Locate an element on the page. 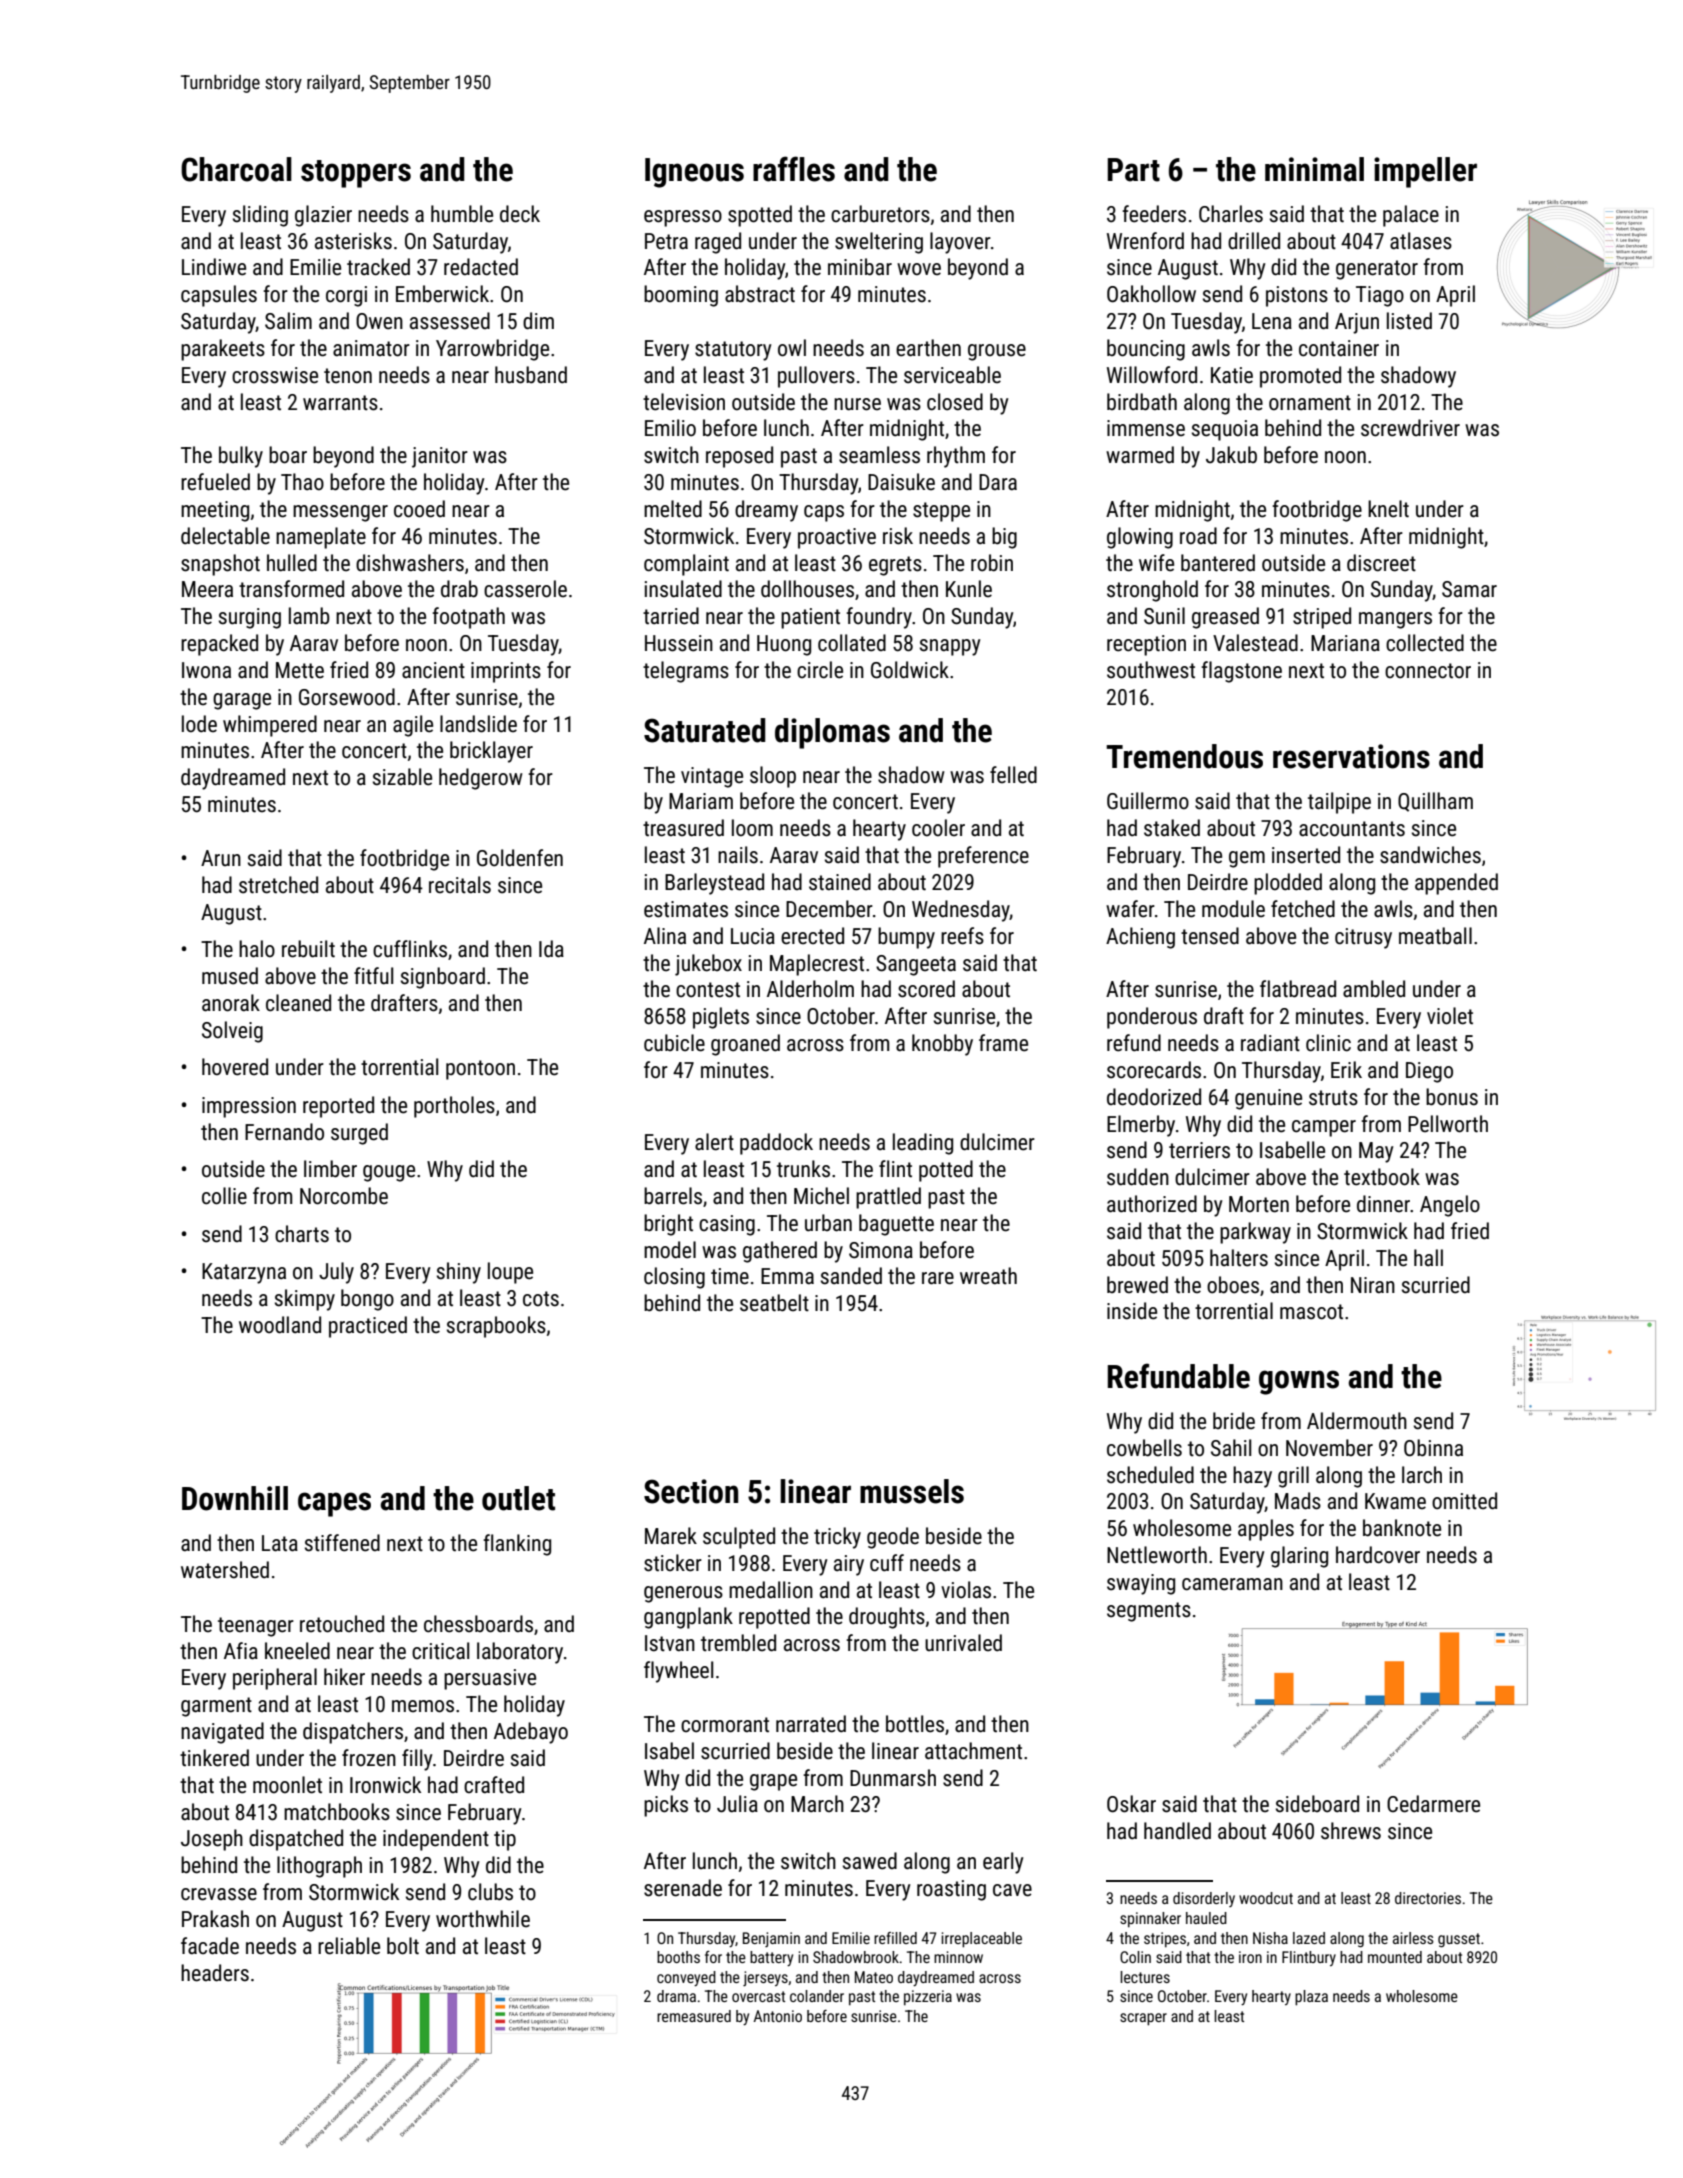  grouse is located at coordinates (997, 352).
